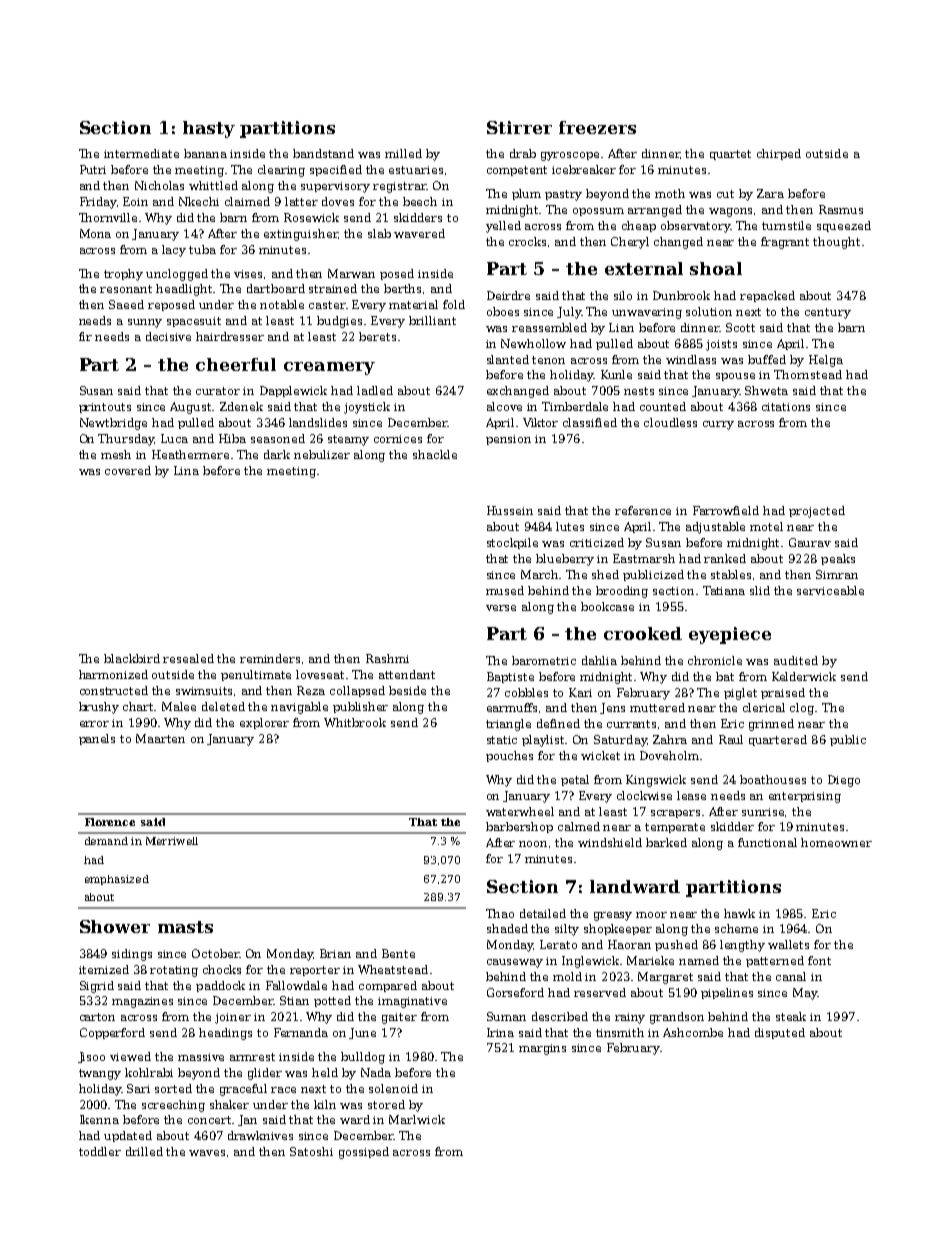  Describe the element at coordinates (597, 127) in the screenshot. I see `freezers` at that location.
